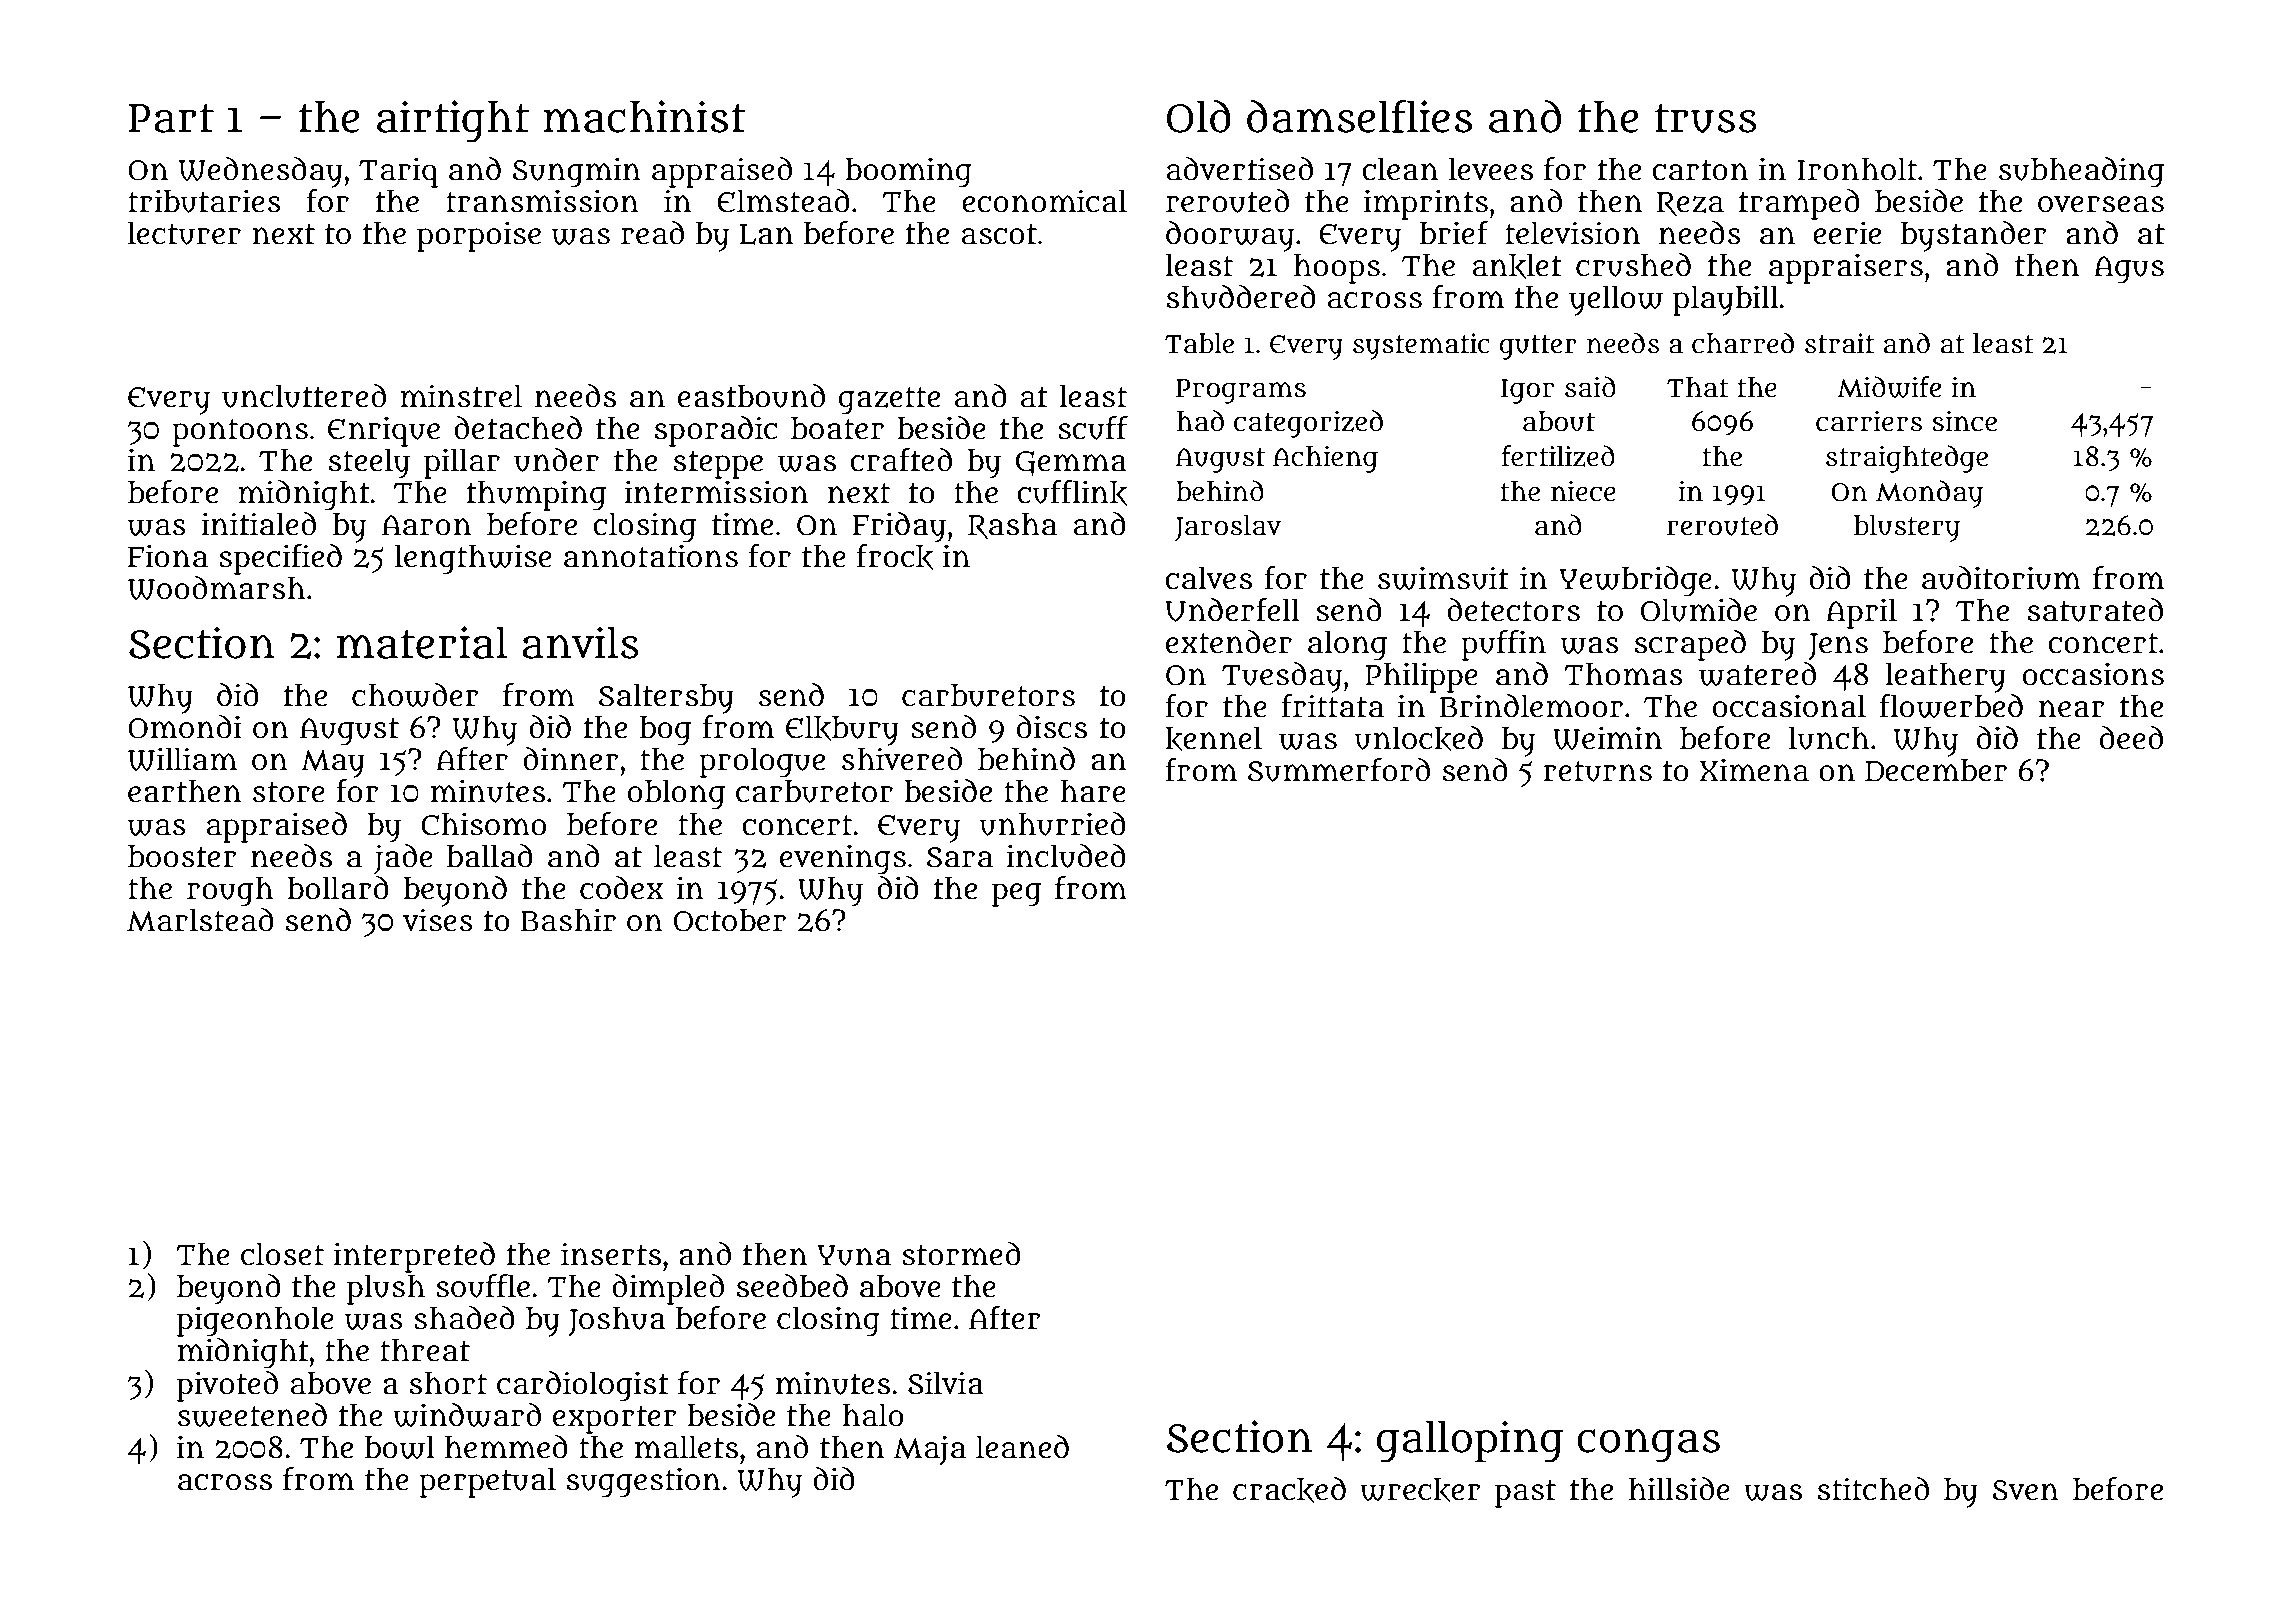 The image size is (2292, 1620). Describe the element at coordinates (843, 859) in the document. I see `evenings` at that location.
